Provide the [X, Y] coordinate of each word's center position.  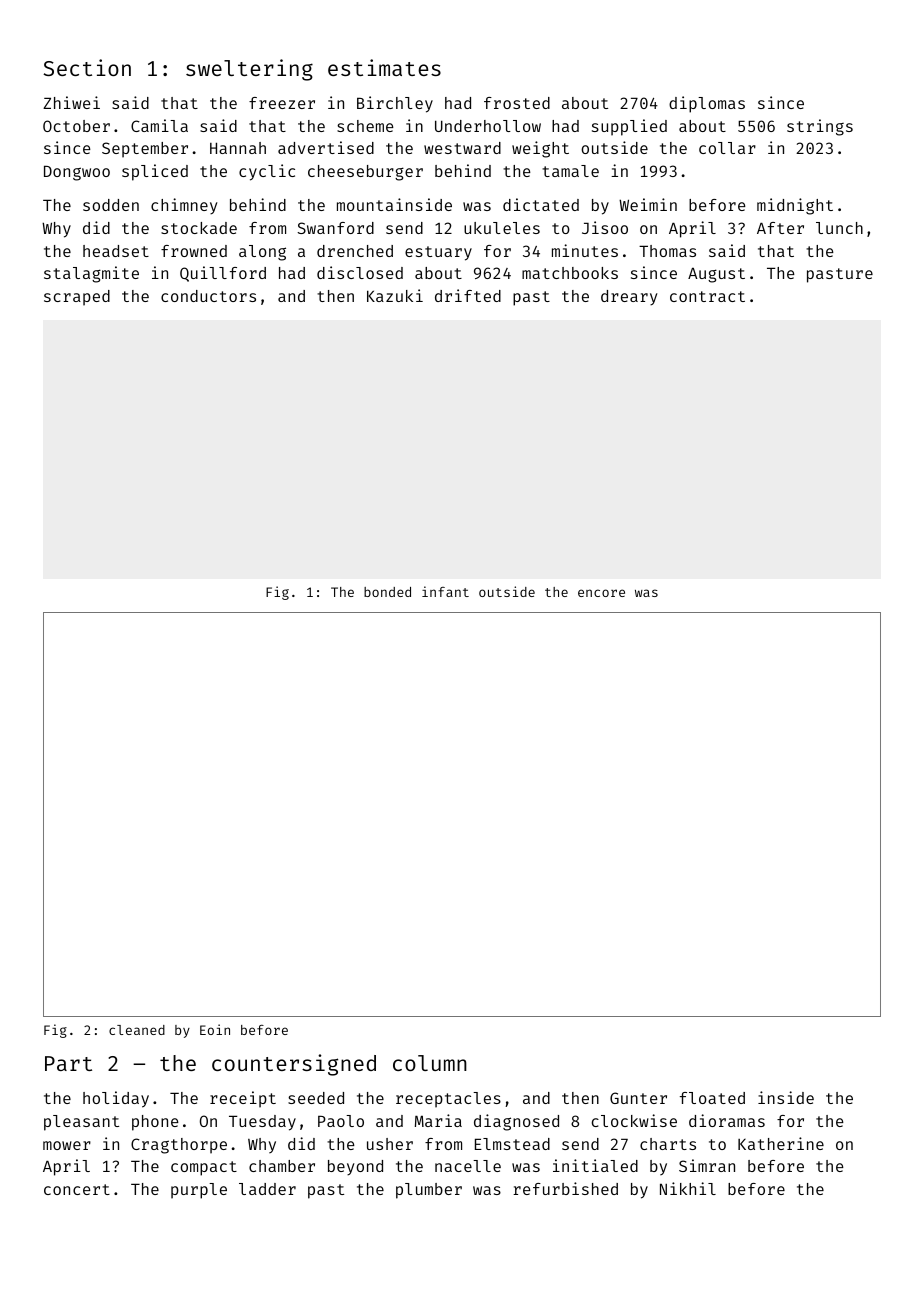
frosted [517, 103]
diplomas [707, 104]
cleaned [137, 1030]
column [430, 1063]
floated [712, 1098]
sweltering [249, 70]
